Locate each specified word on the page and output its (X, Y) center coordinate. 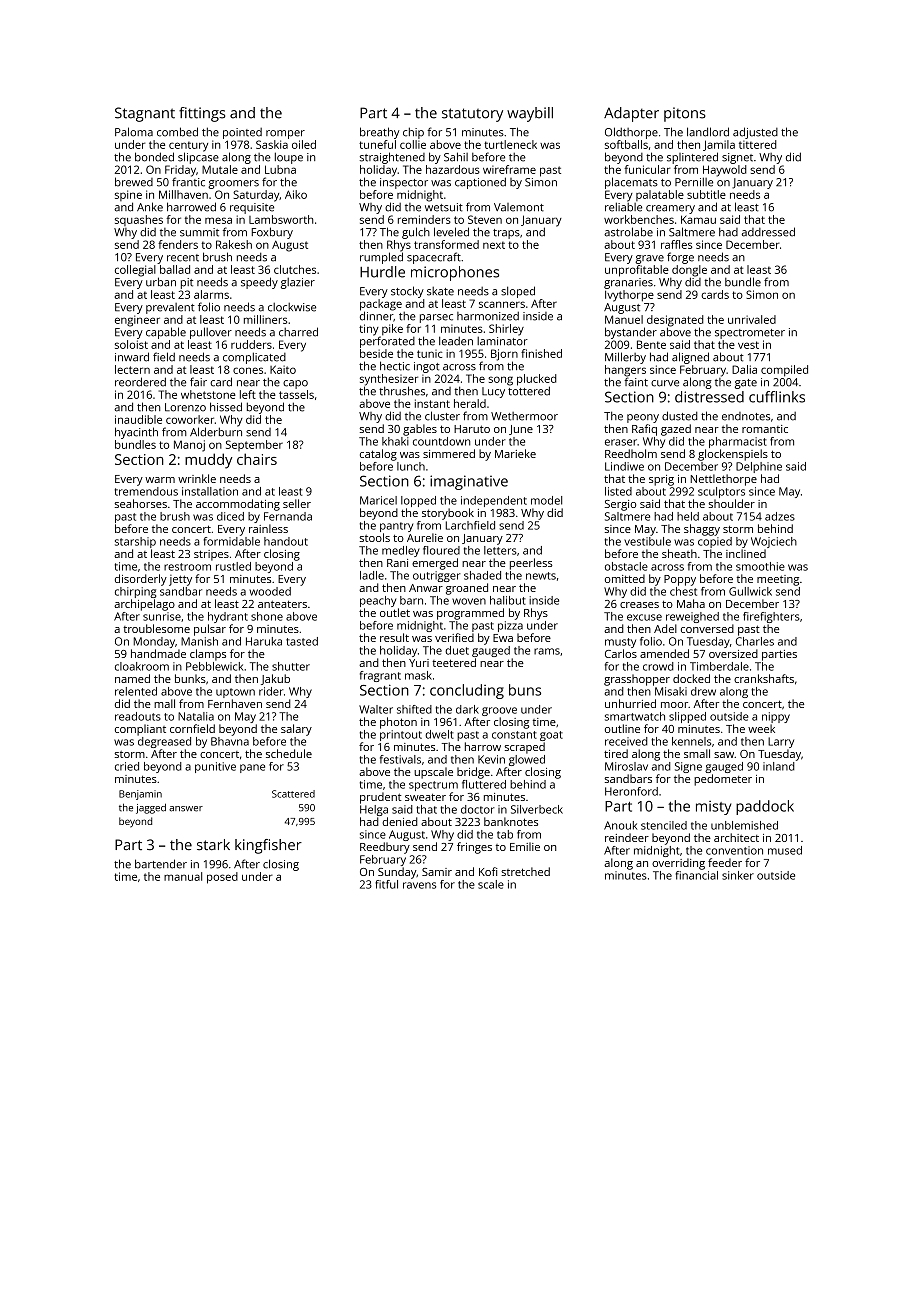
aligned (690, 358)
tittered (758, 144)
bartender (161, 864)
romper (285, 134)
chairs (257, 459)
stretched (525, 871)
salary (296, 730)
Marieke (515, 453)
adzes (780, 516)
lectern (132, 369)
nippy (776, 717)
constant (514, 735)
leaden (456, 341)
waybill (530, 114)
